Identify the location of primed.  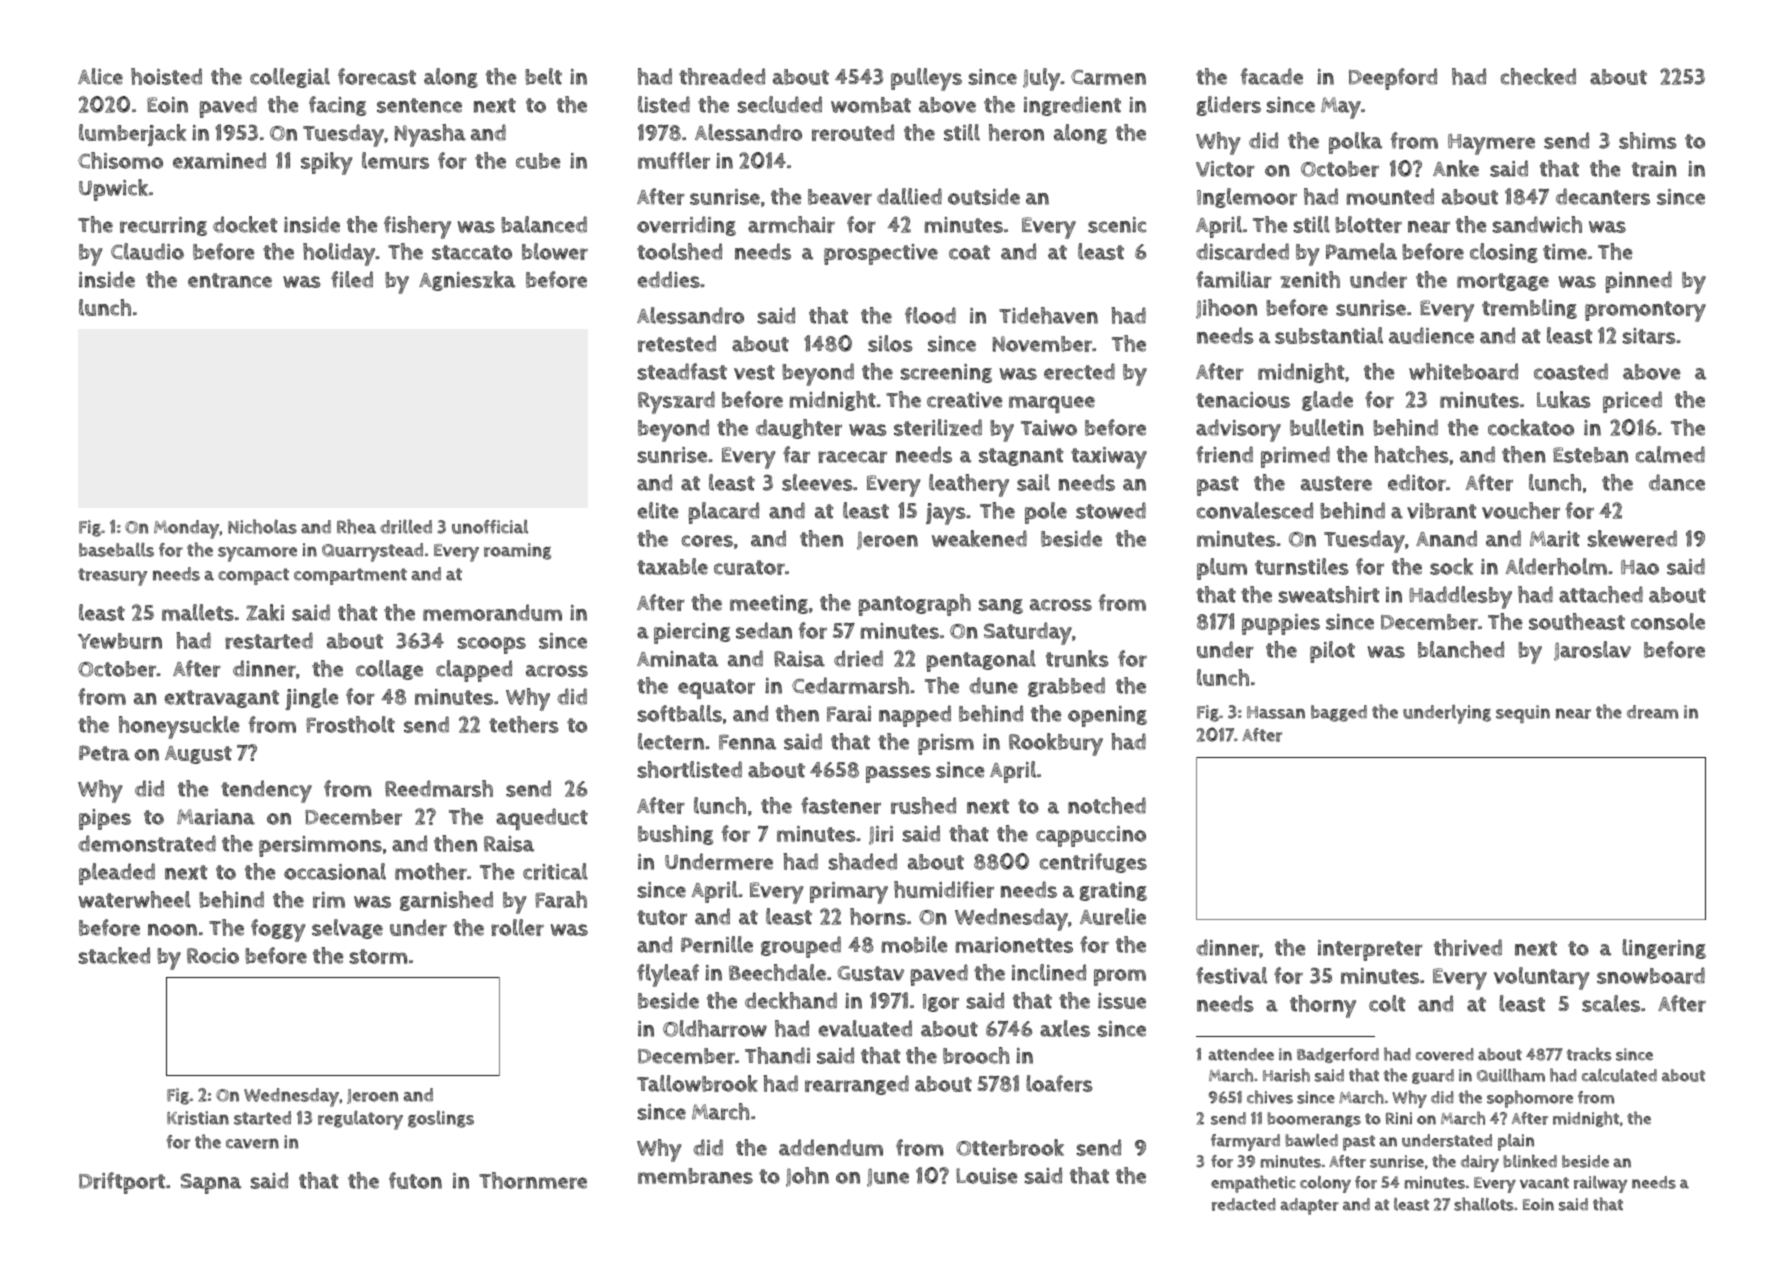
(1295, 457).
